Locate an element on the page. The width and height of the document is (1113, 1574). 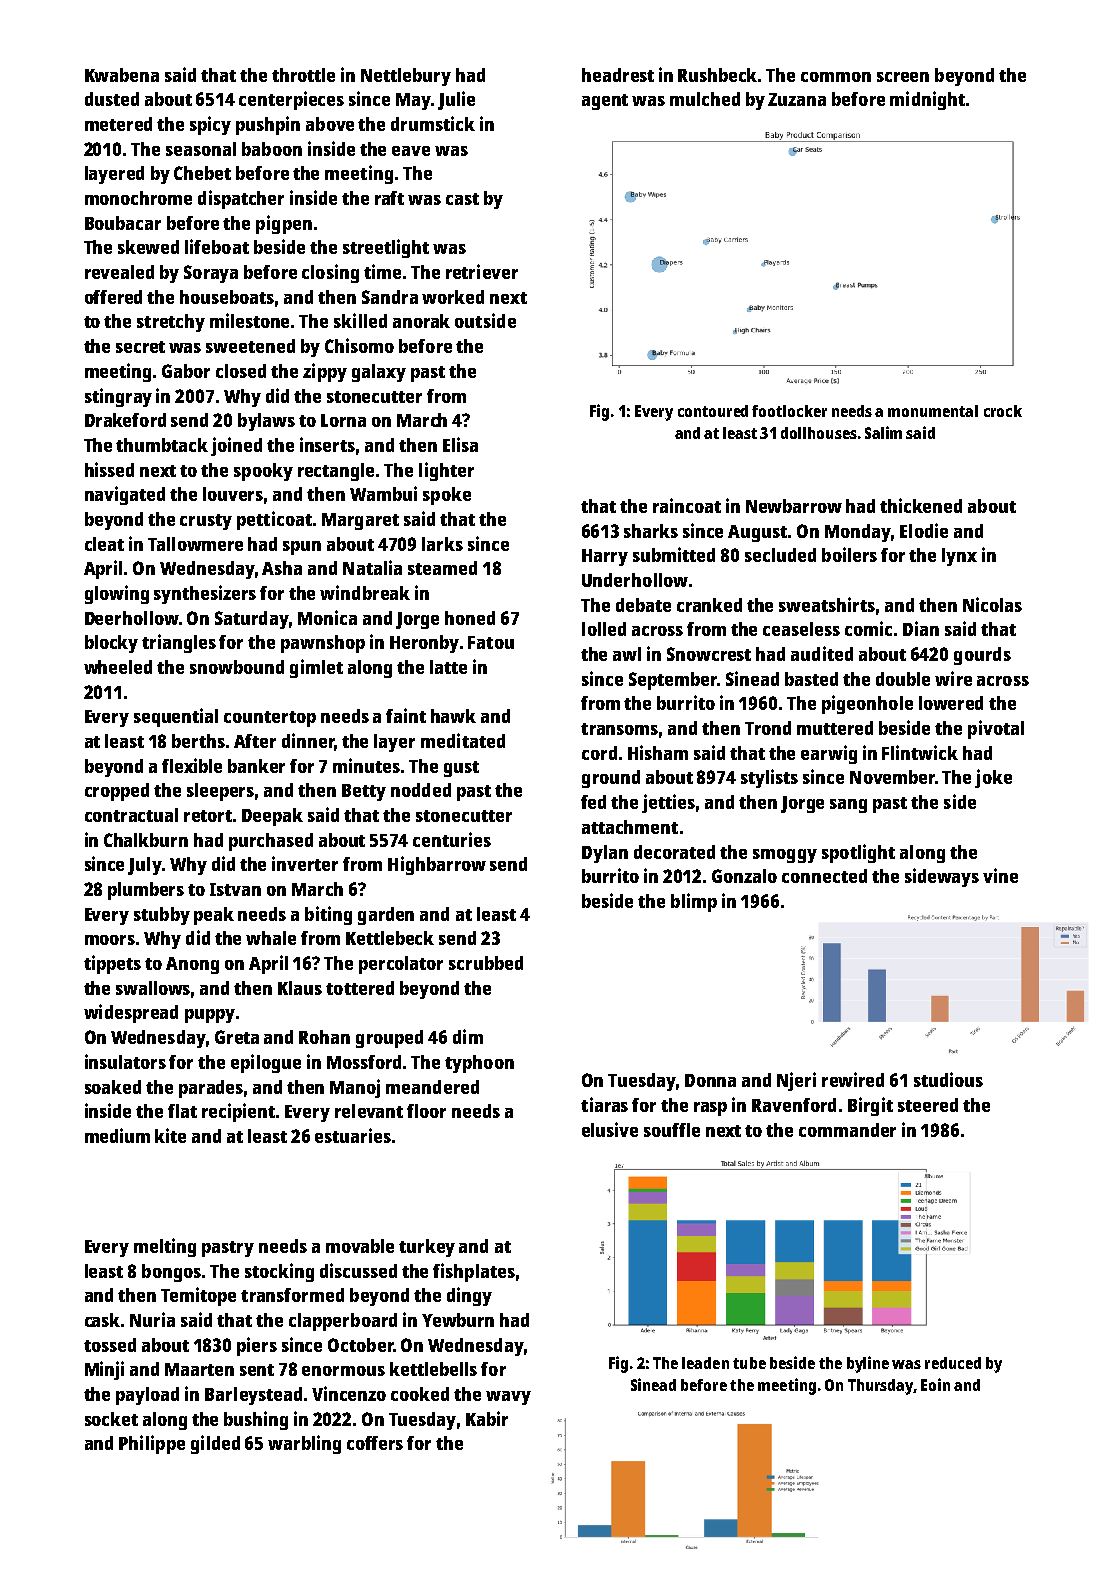
sleepers is located at coordinates (220, 792).
